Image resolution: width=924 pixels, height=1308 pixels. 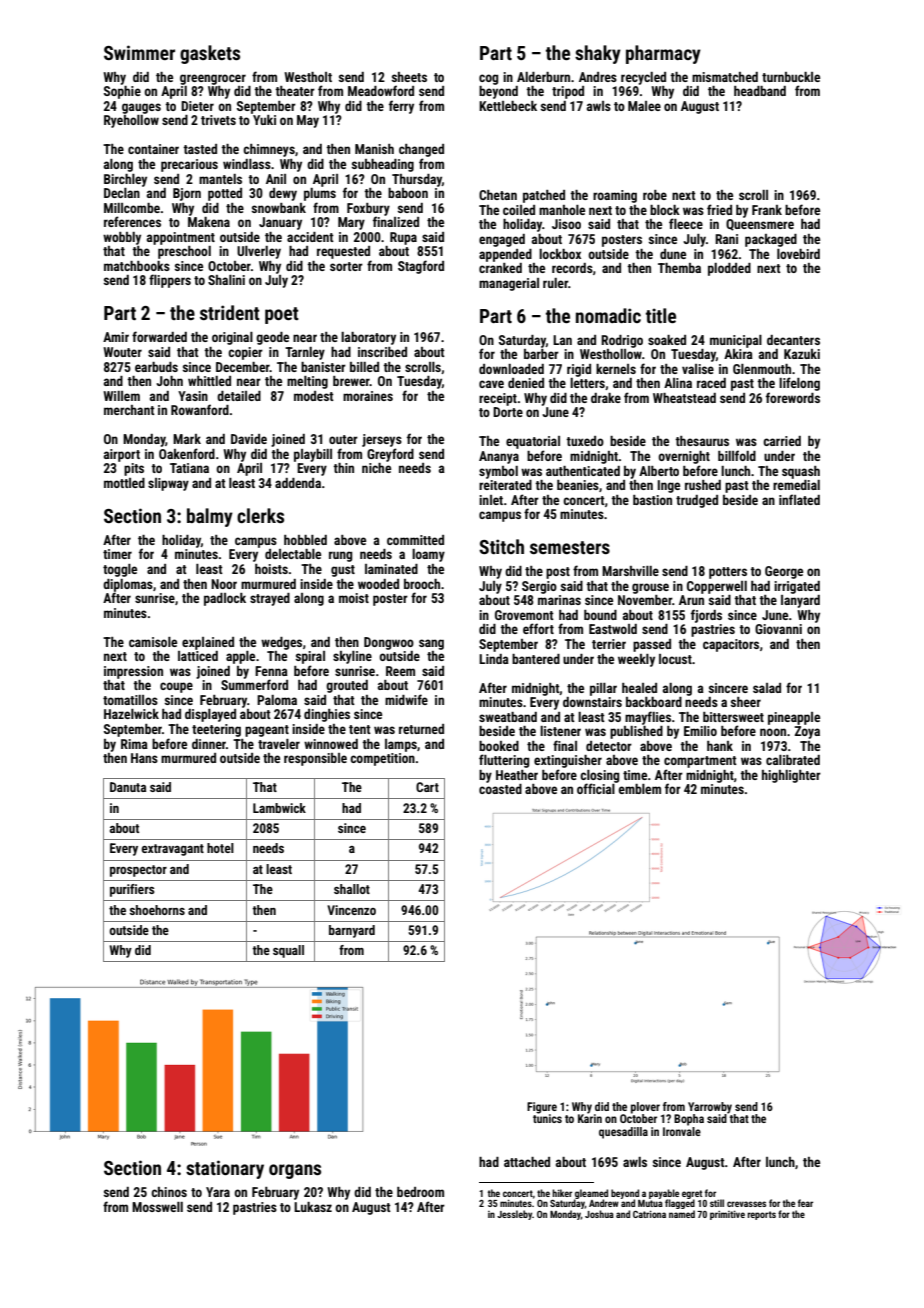 What do you see at coordinates (137, 266) in the screenshot?
I see `matchbooks` at bounding box center [137, 266].
